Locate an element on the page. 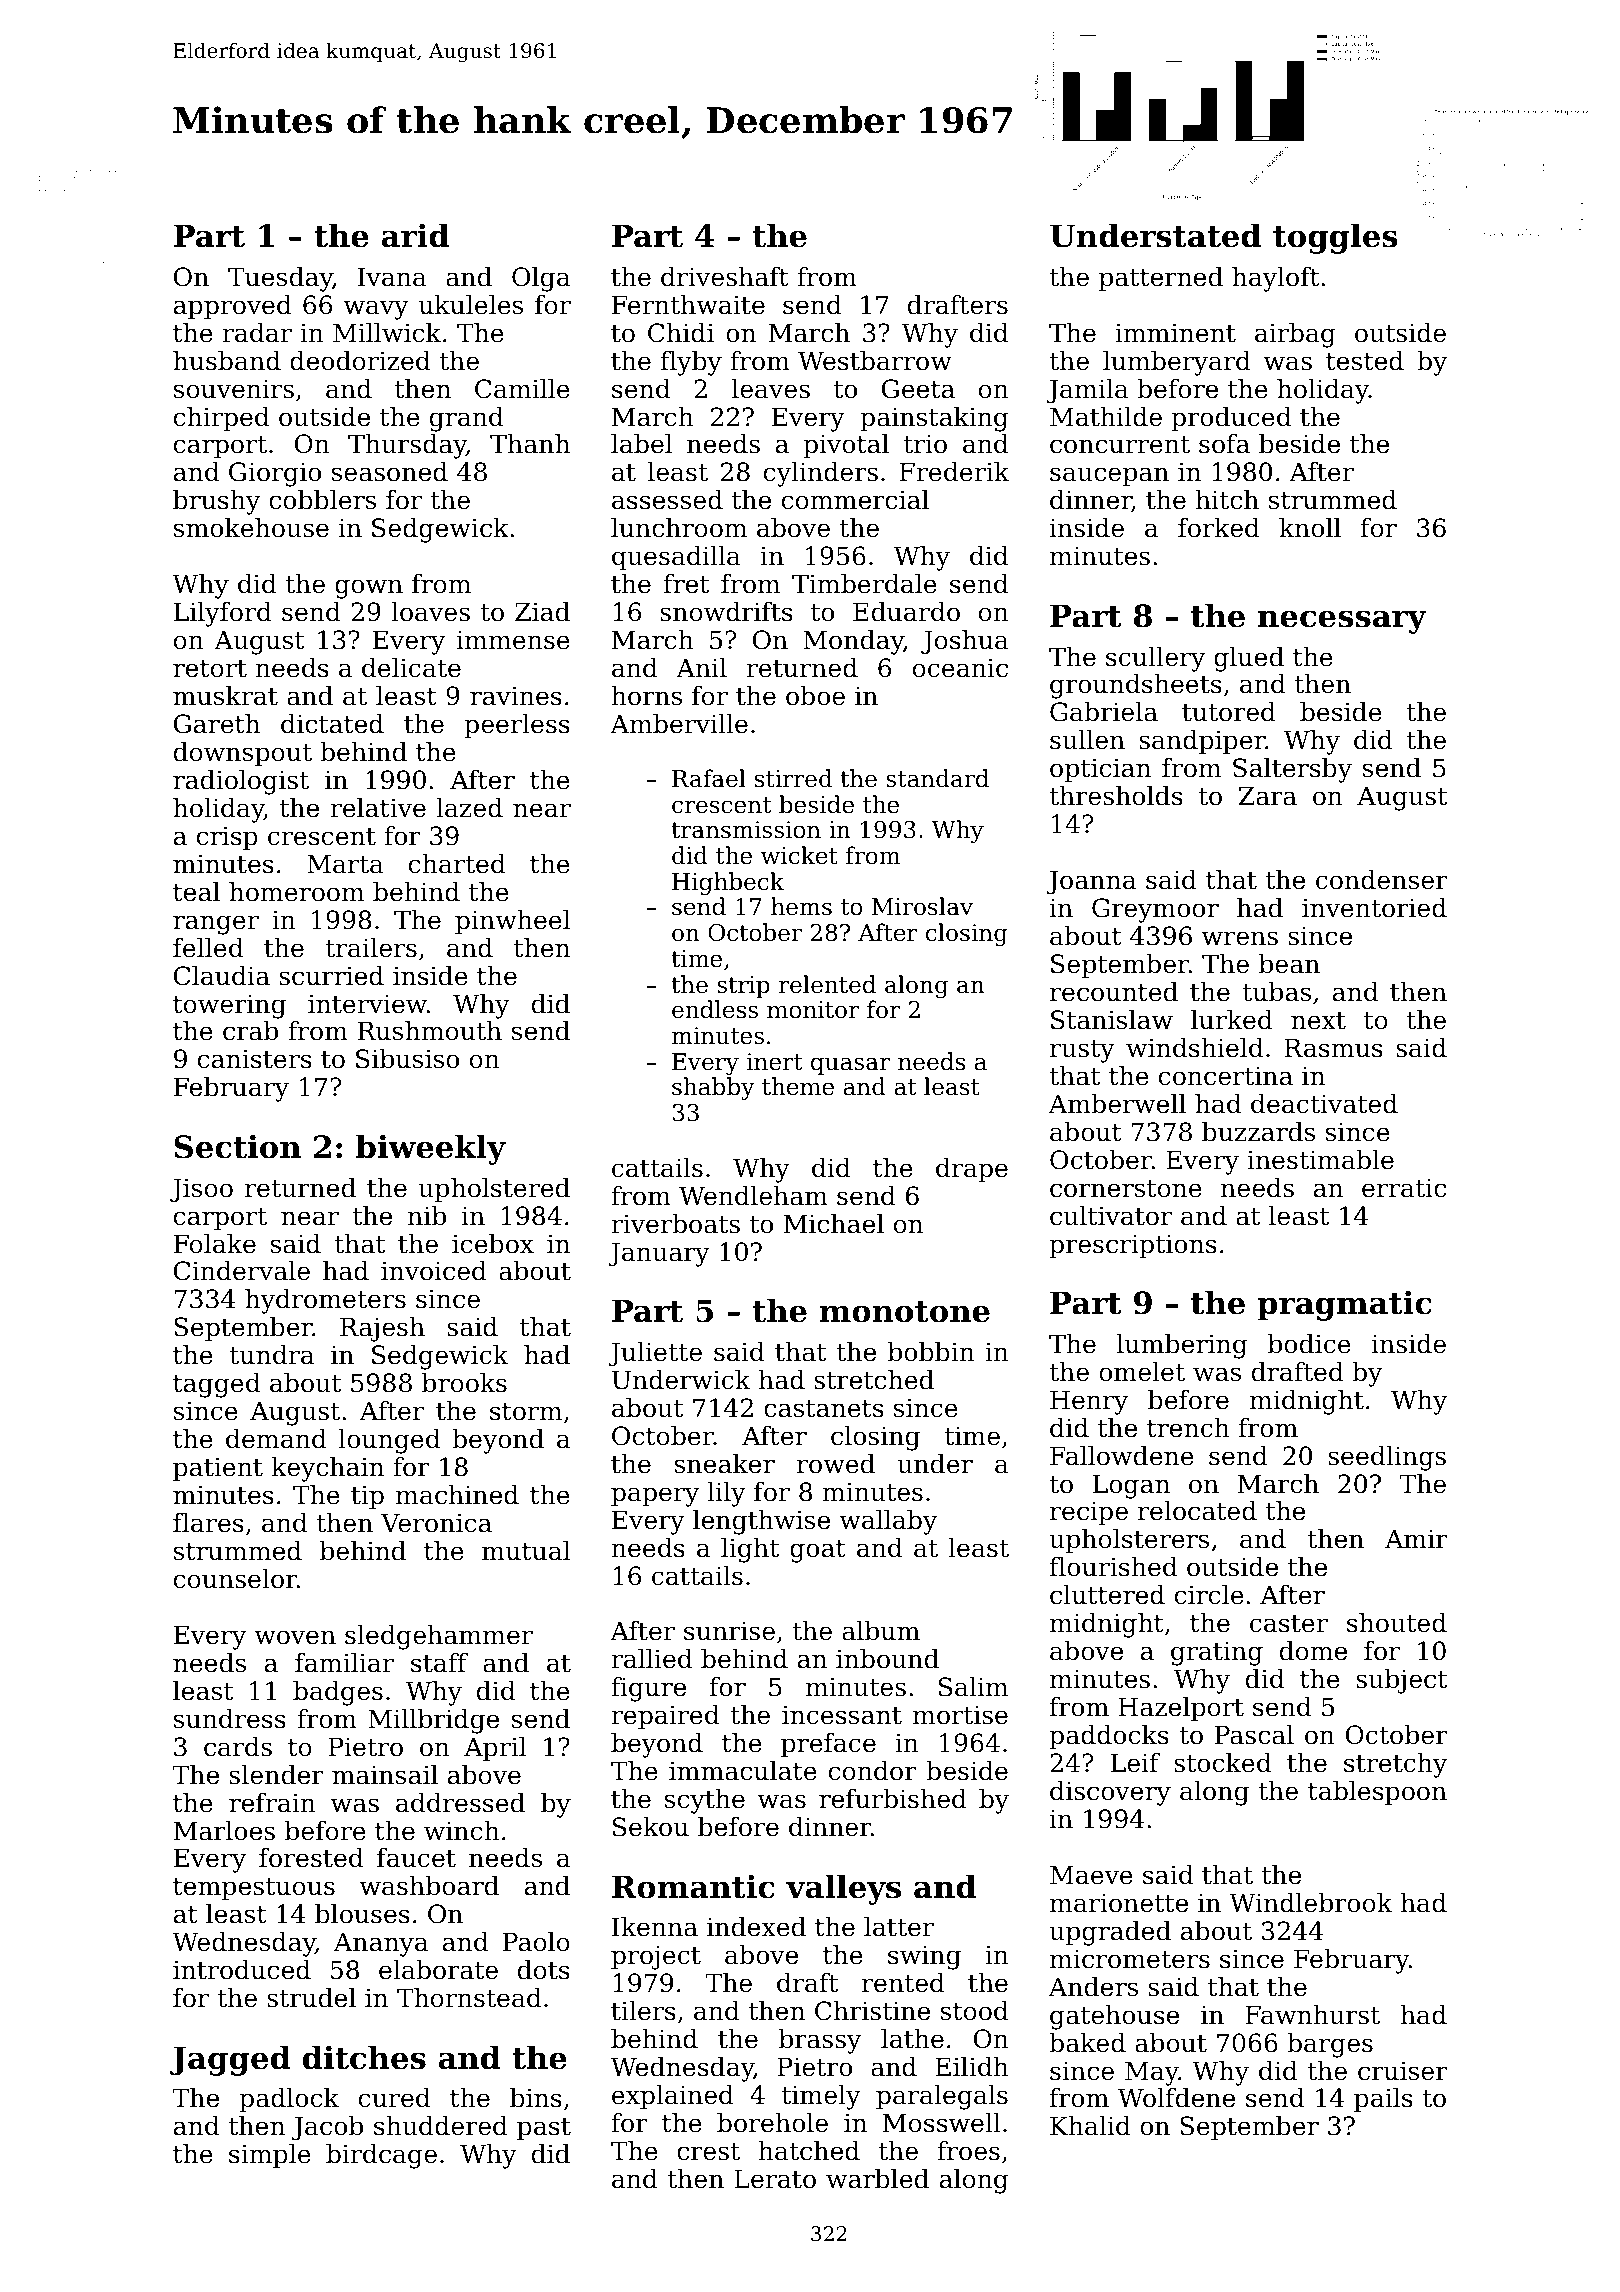 The image size is (1620, 2292). concertina is located at coordinates (1226, 1076).
